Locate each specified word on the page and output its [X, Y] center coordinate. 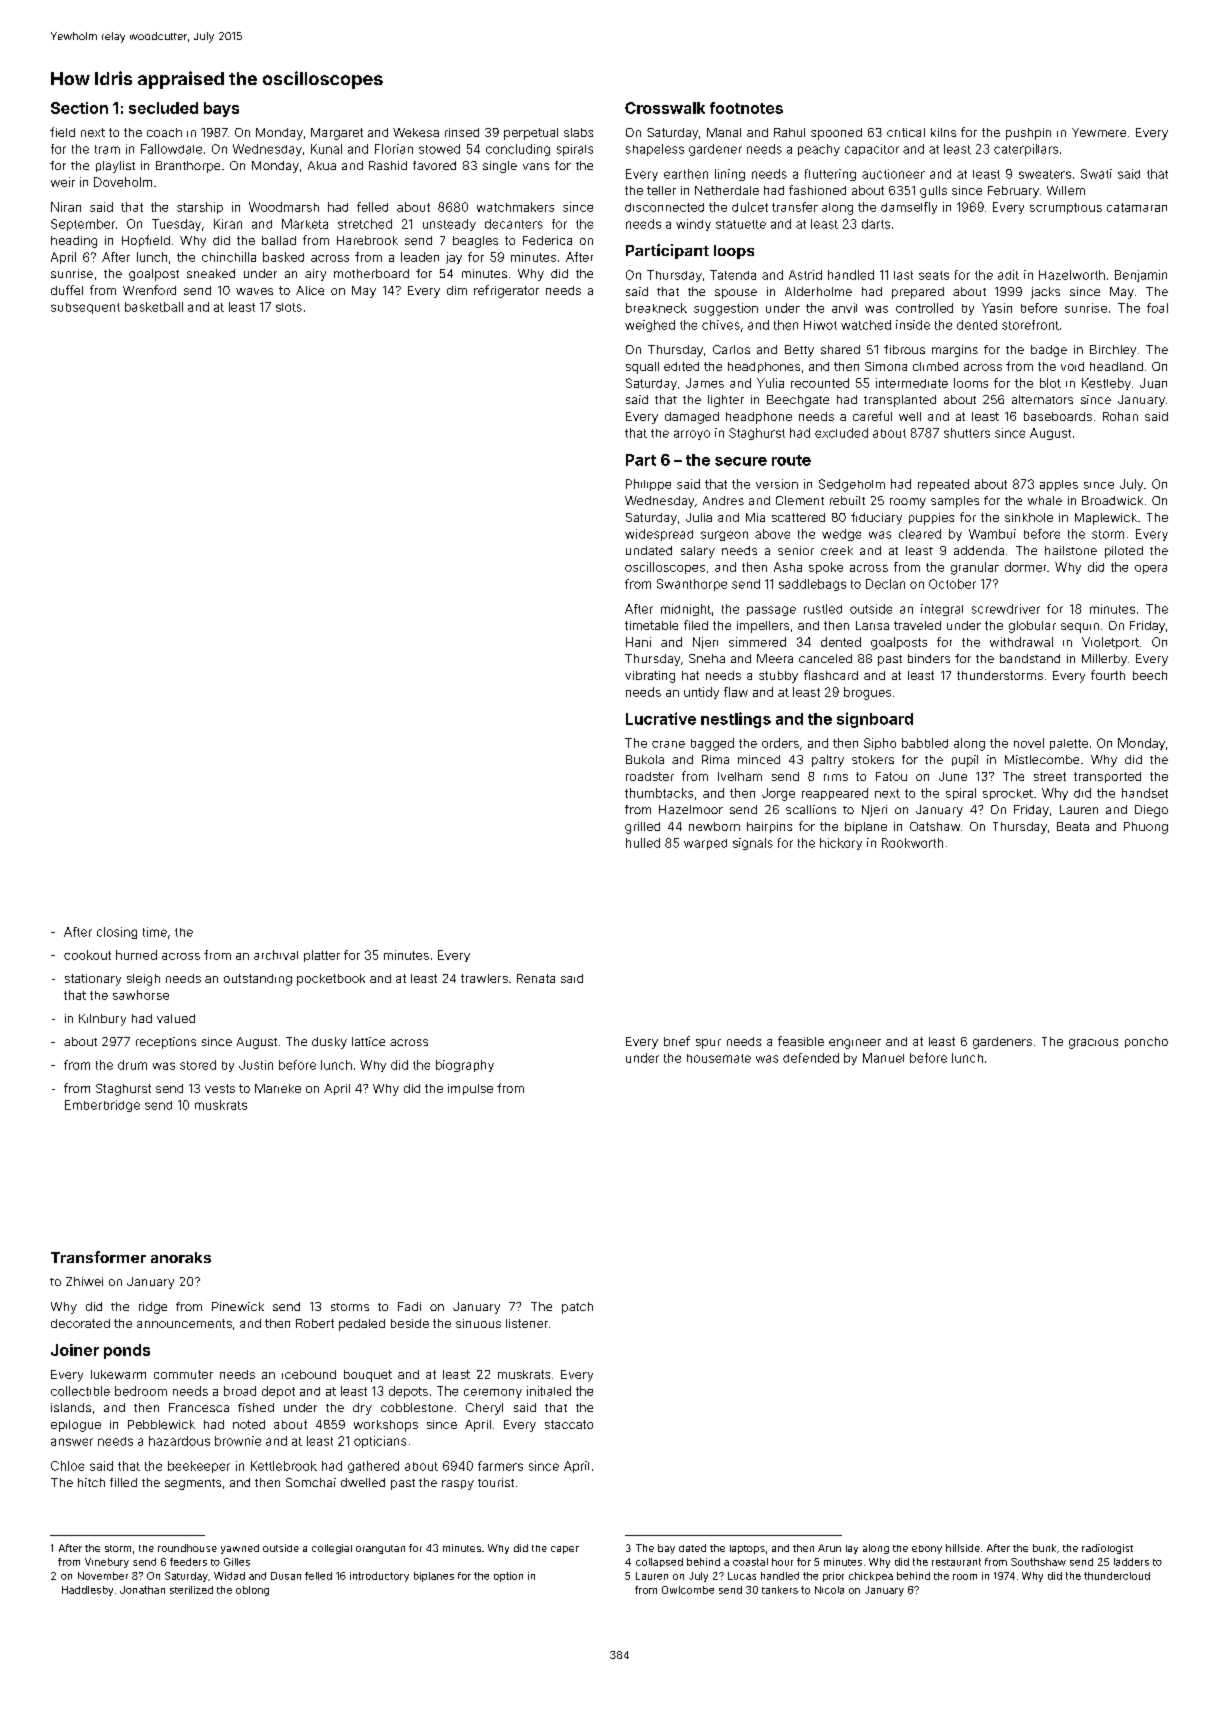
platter [322, 956]
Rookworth [912, 843]
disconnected [664, 207]
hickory [841, 844]
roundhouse [187, 1548]
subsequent [85, 308]
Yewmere [1099, 132]
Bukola [645, 759]
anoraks [181, 1257]
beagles [475, 242]
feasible [801, 1041]
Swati [1096, 174]
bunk [1044, 1548]
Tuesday [176, 225]
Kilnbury [102, 1020]
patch [577, 1308]
